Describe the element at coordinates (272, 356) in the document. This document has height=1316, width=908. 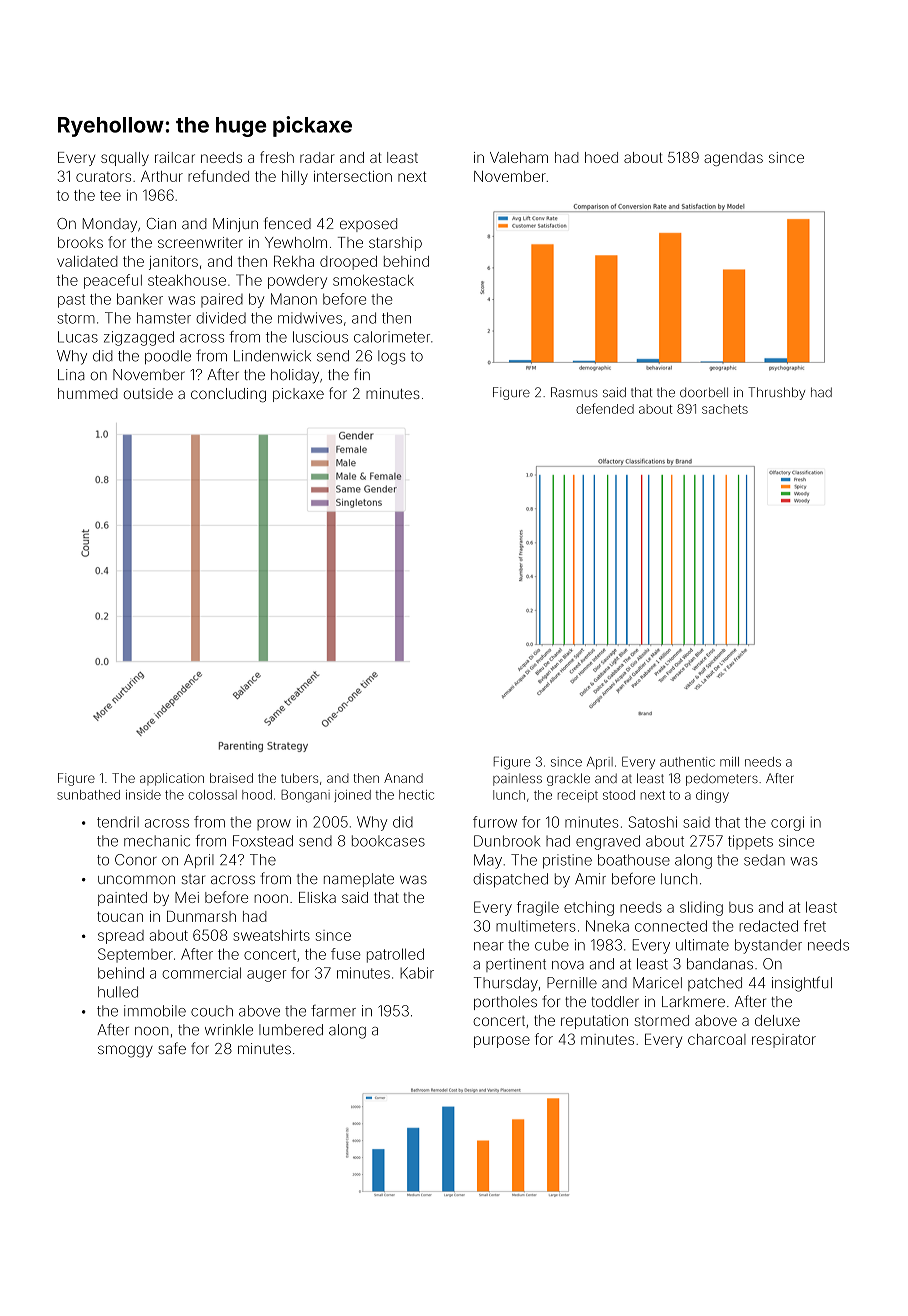
I see `Lindenwick` at that location.
